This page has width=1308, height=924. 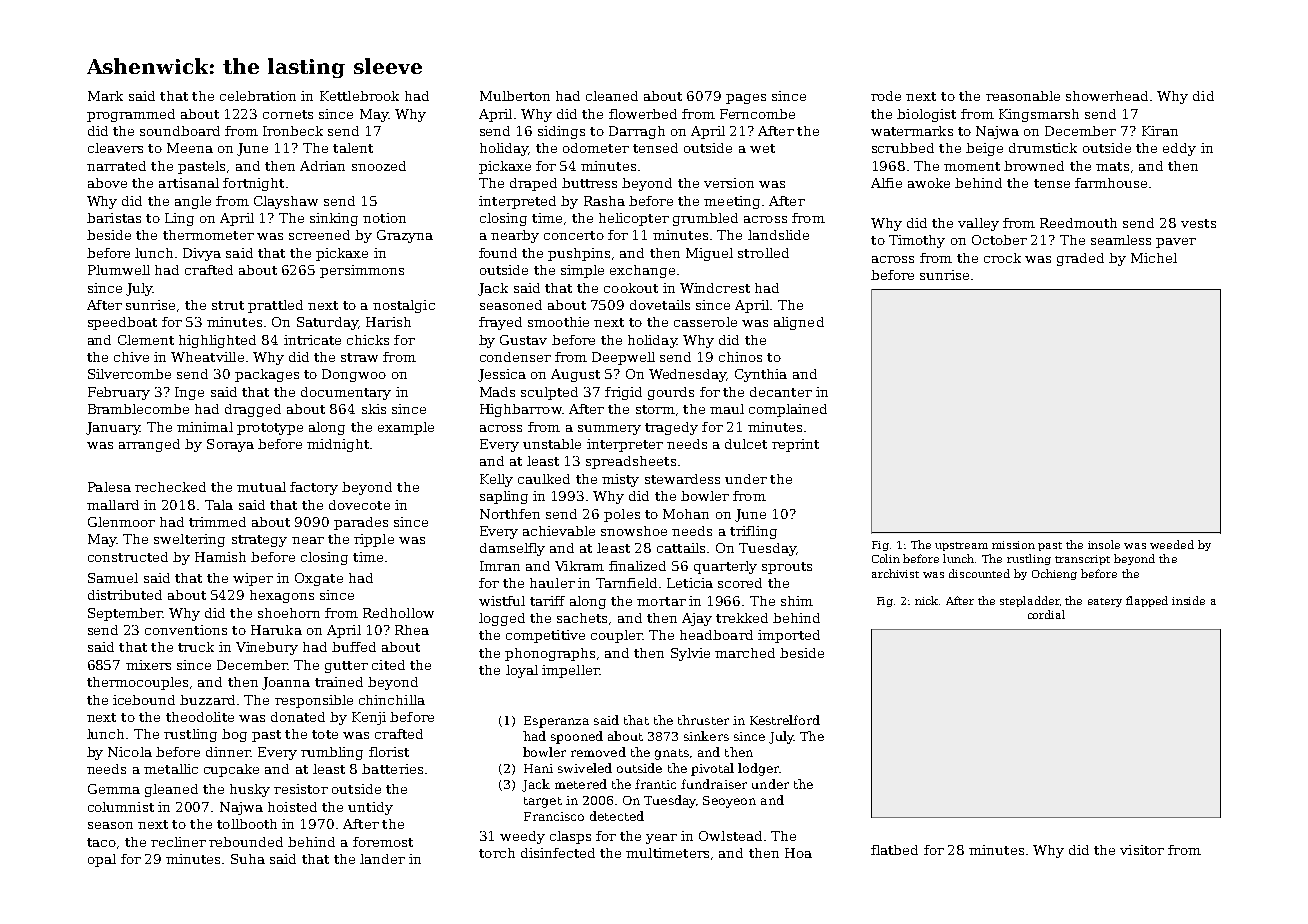 What do you see at coordinates (325, 734) in the page?
I see `tote` at bounding box center [325, 734].
